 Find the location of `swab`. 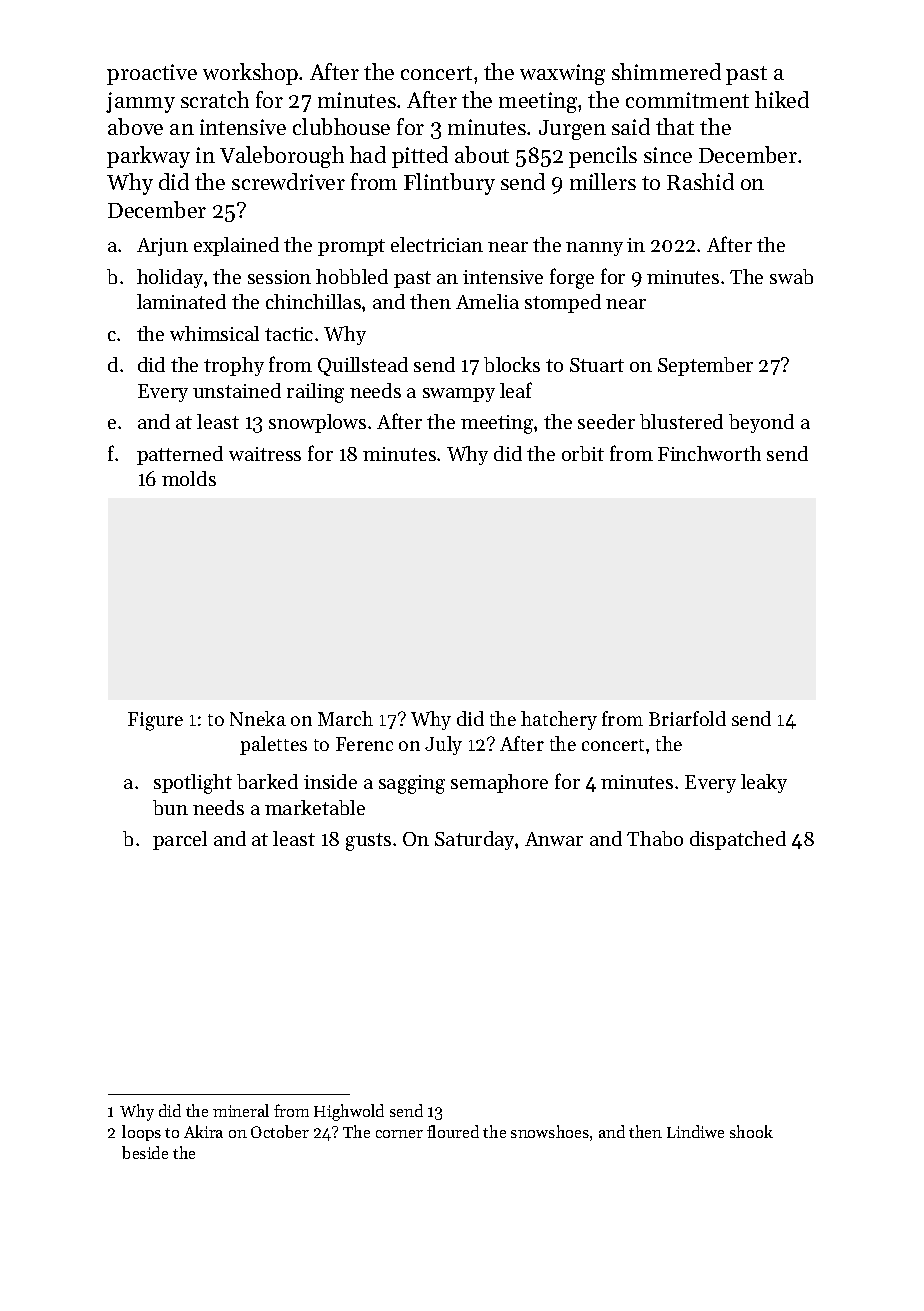

swab is located at coordinates (791, 276).
